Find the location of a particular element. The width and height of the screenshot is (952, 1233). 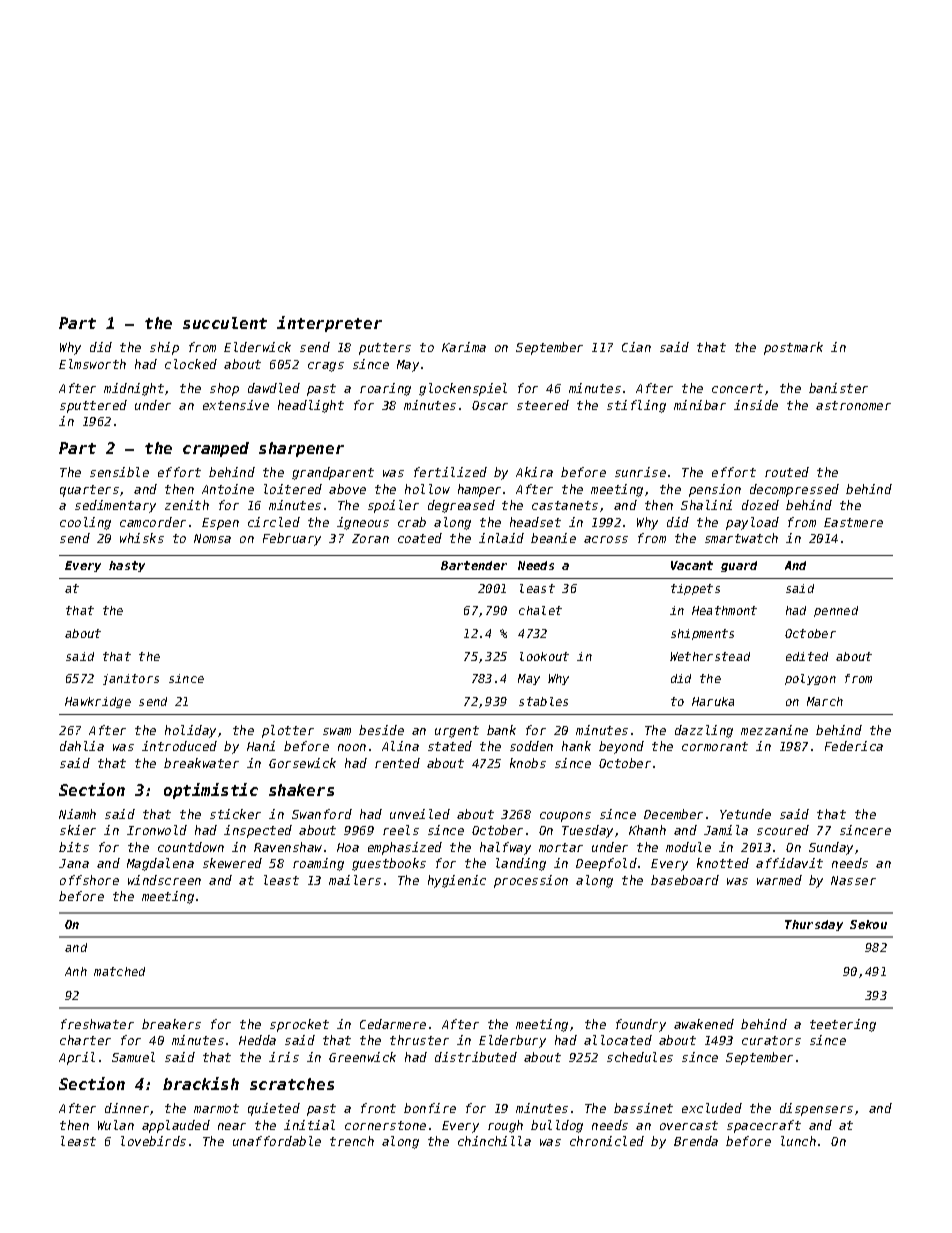

scratches is located at coordinates (292, 1084).
